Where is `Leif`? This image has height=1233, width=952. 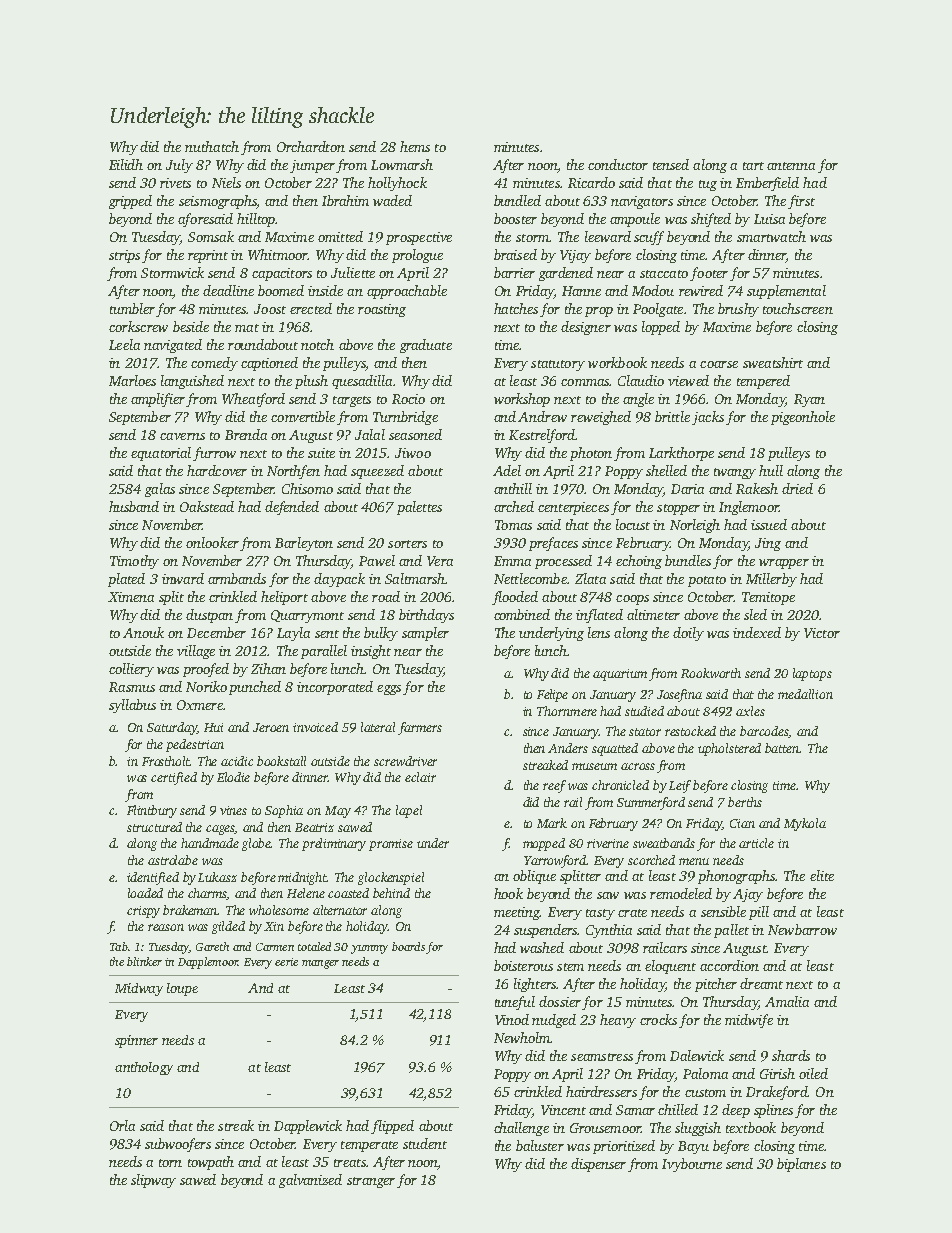 Leif is located at coordinates (680, 786).
